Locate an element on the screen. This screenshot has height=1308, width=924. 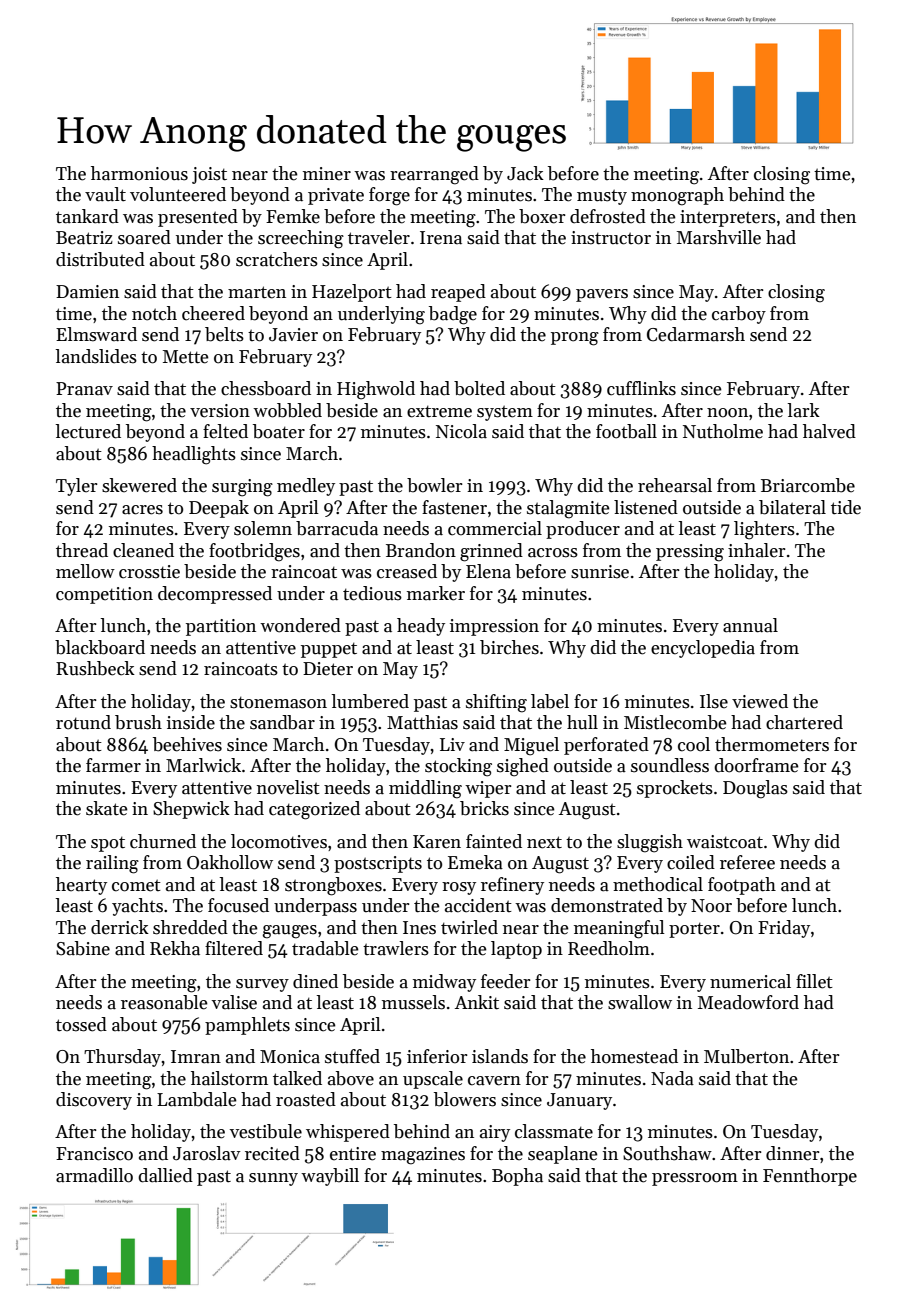
accident is located at coordinates (478, 905).
